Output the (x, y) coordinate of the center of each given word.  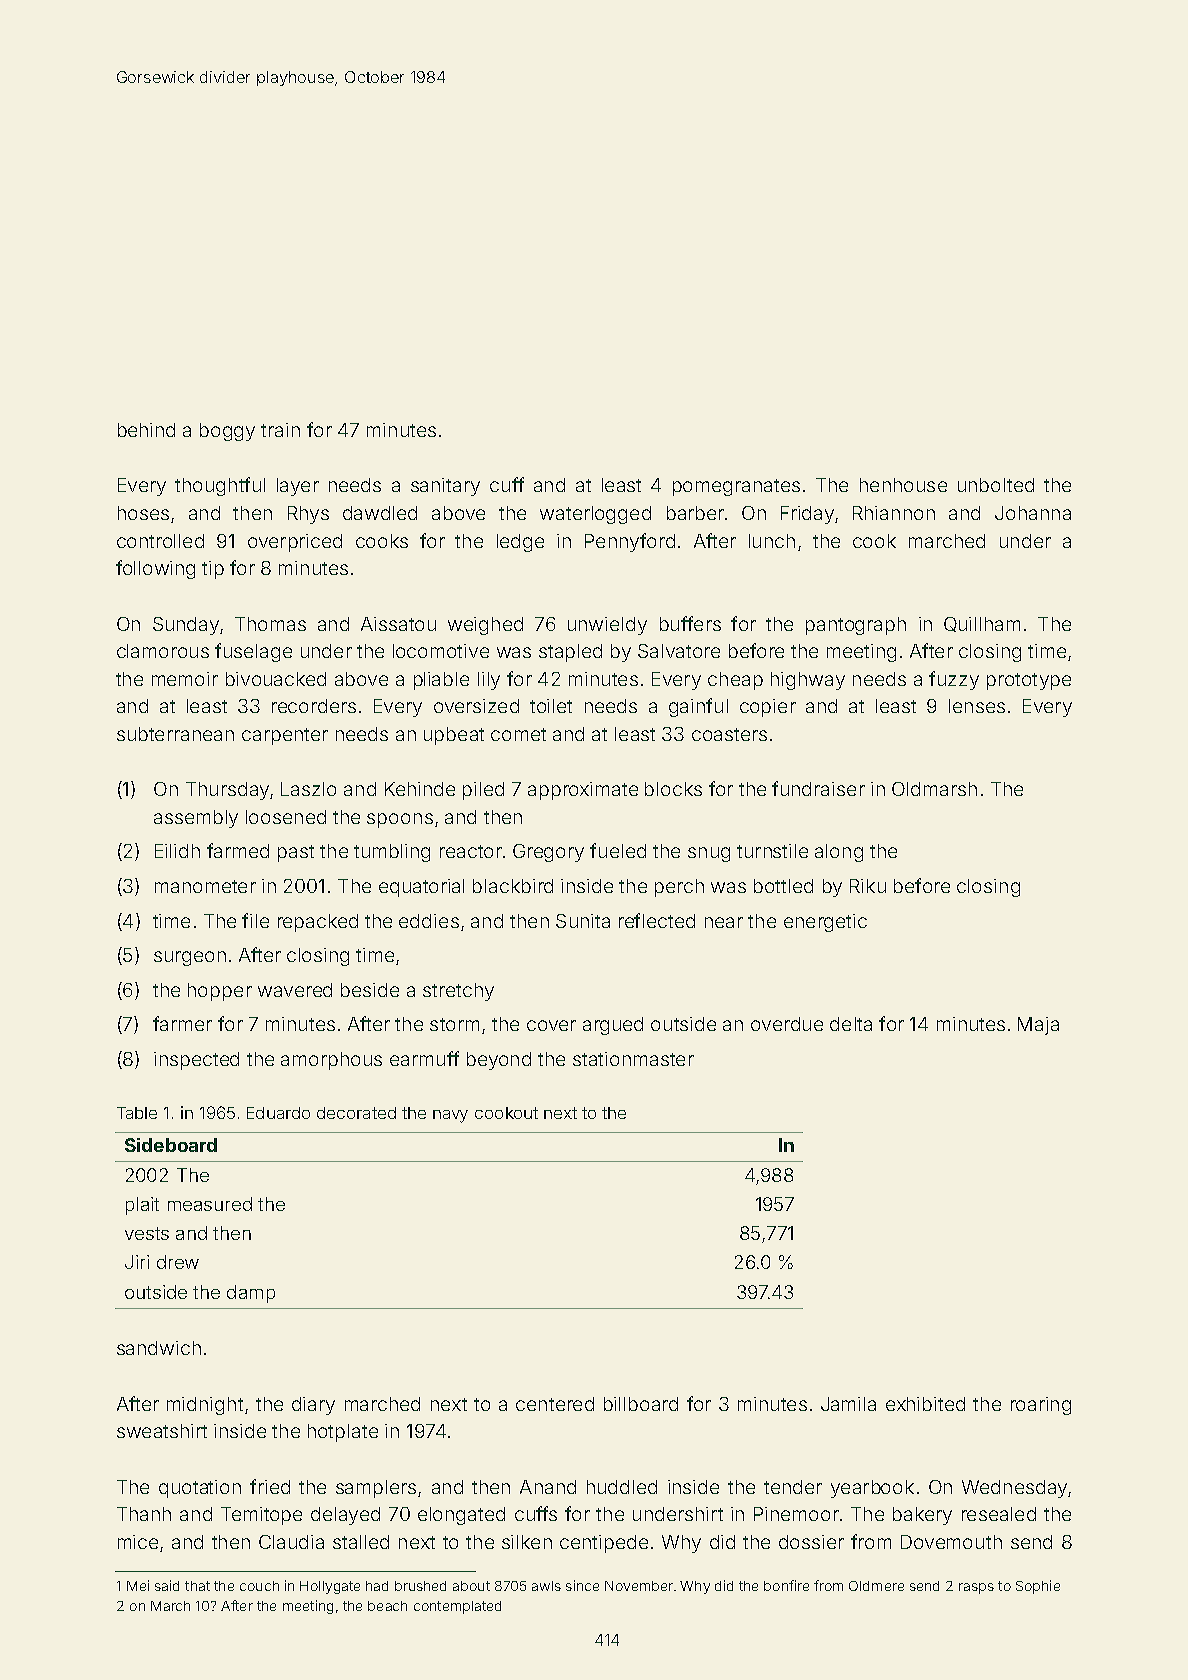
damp (251, 1294)
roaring (1041, 1406)
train (280, 430)
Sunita (583, 921)
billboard (641, 1404)
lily (489, 681)
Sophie (1038, 1587)
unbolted (996, 485)
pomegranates (736, 487)
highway (808, 681)
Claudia (291, 1542)
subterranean (175, 734)
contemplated (457, 1607)
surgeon (190, 958)
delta (851, 1024)
